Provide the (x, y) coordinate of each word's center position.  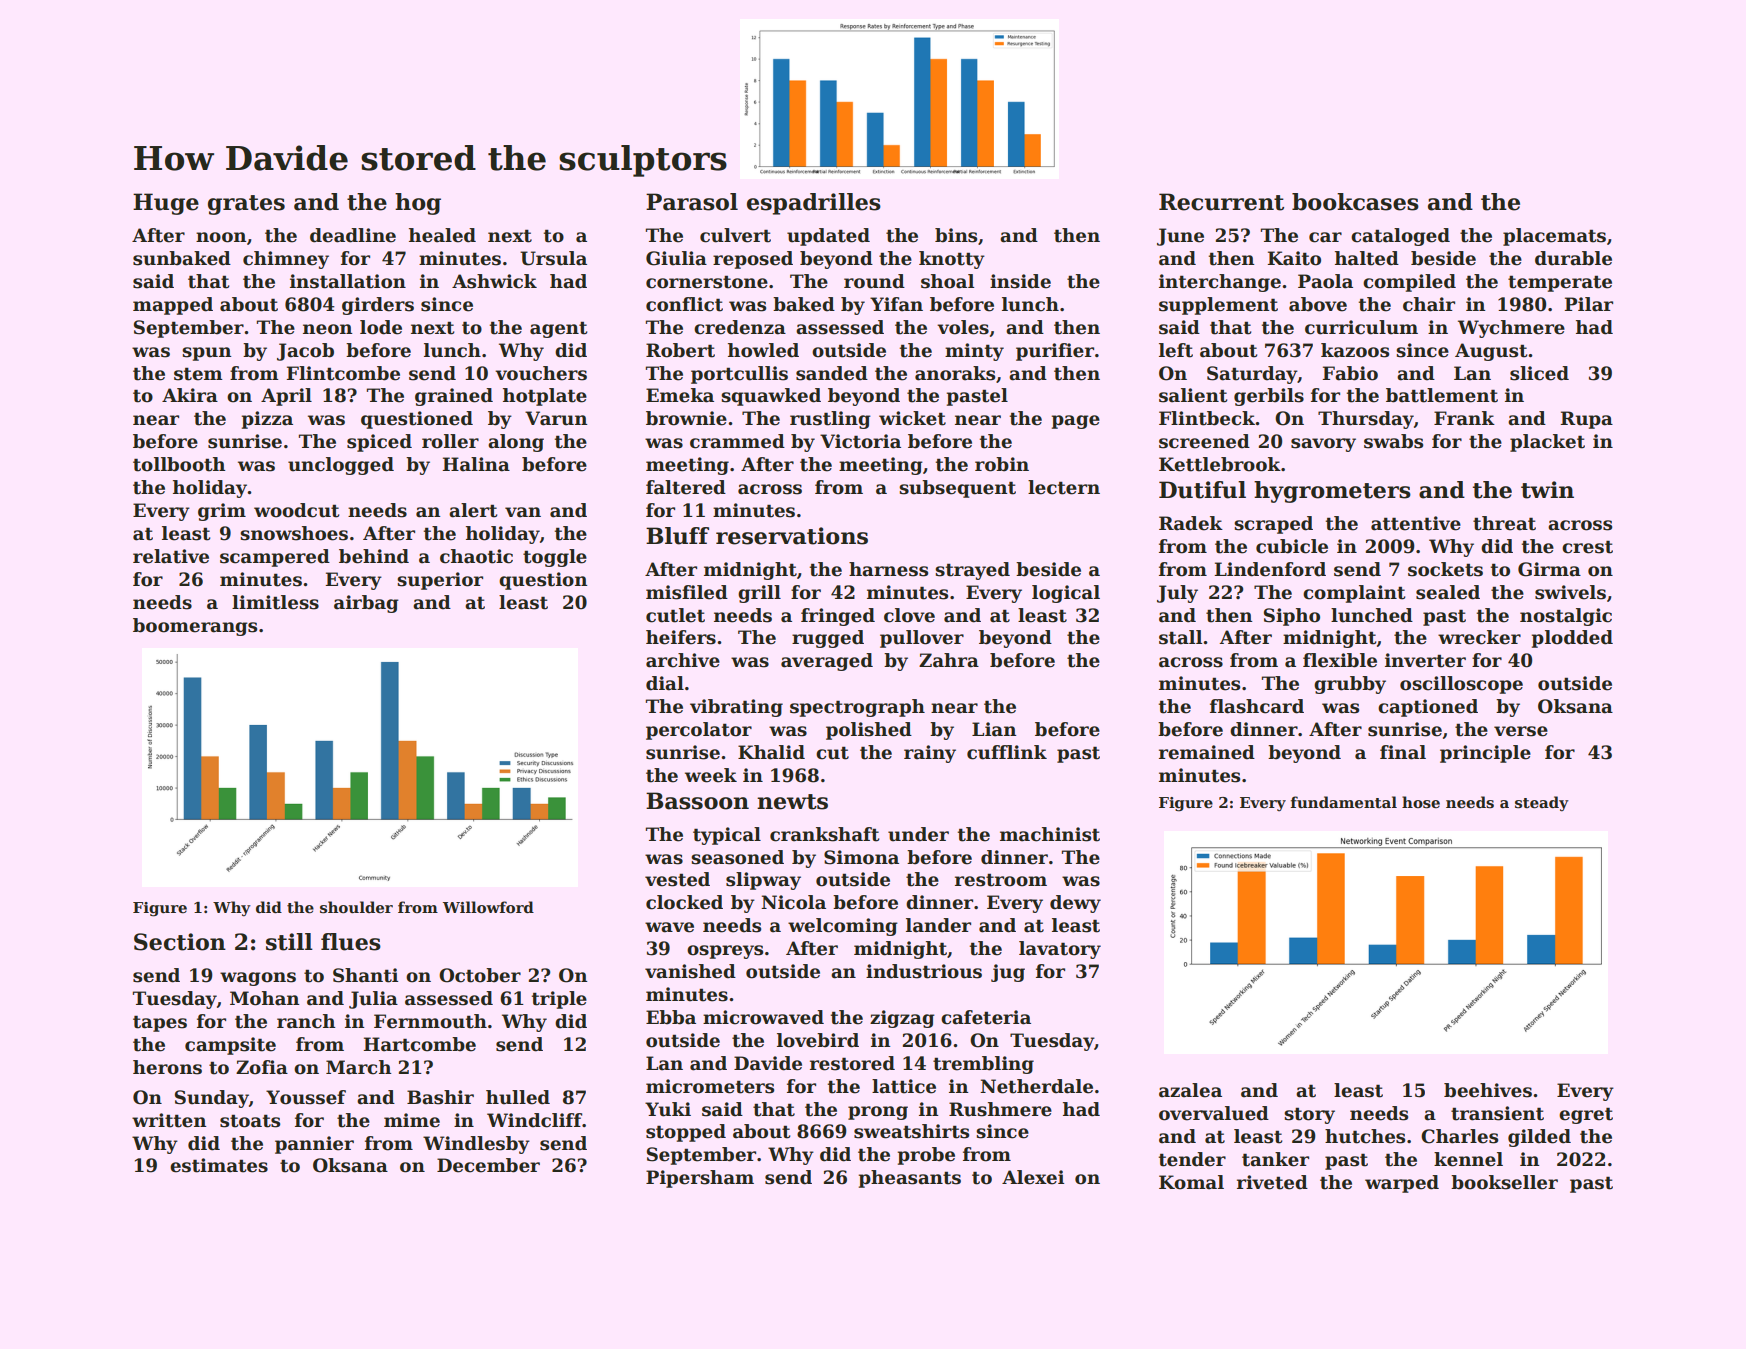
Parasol (692, 202)
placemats (1554, 237)
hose (1421, 802)
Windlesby (476, 1145)
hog (418, 204)
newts (792, 802)
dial (665, 683)
